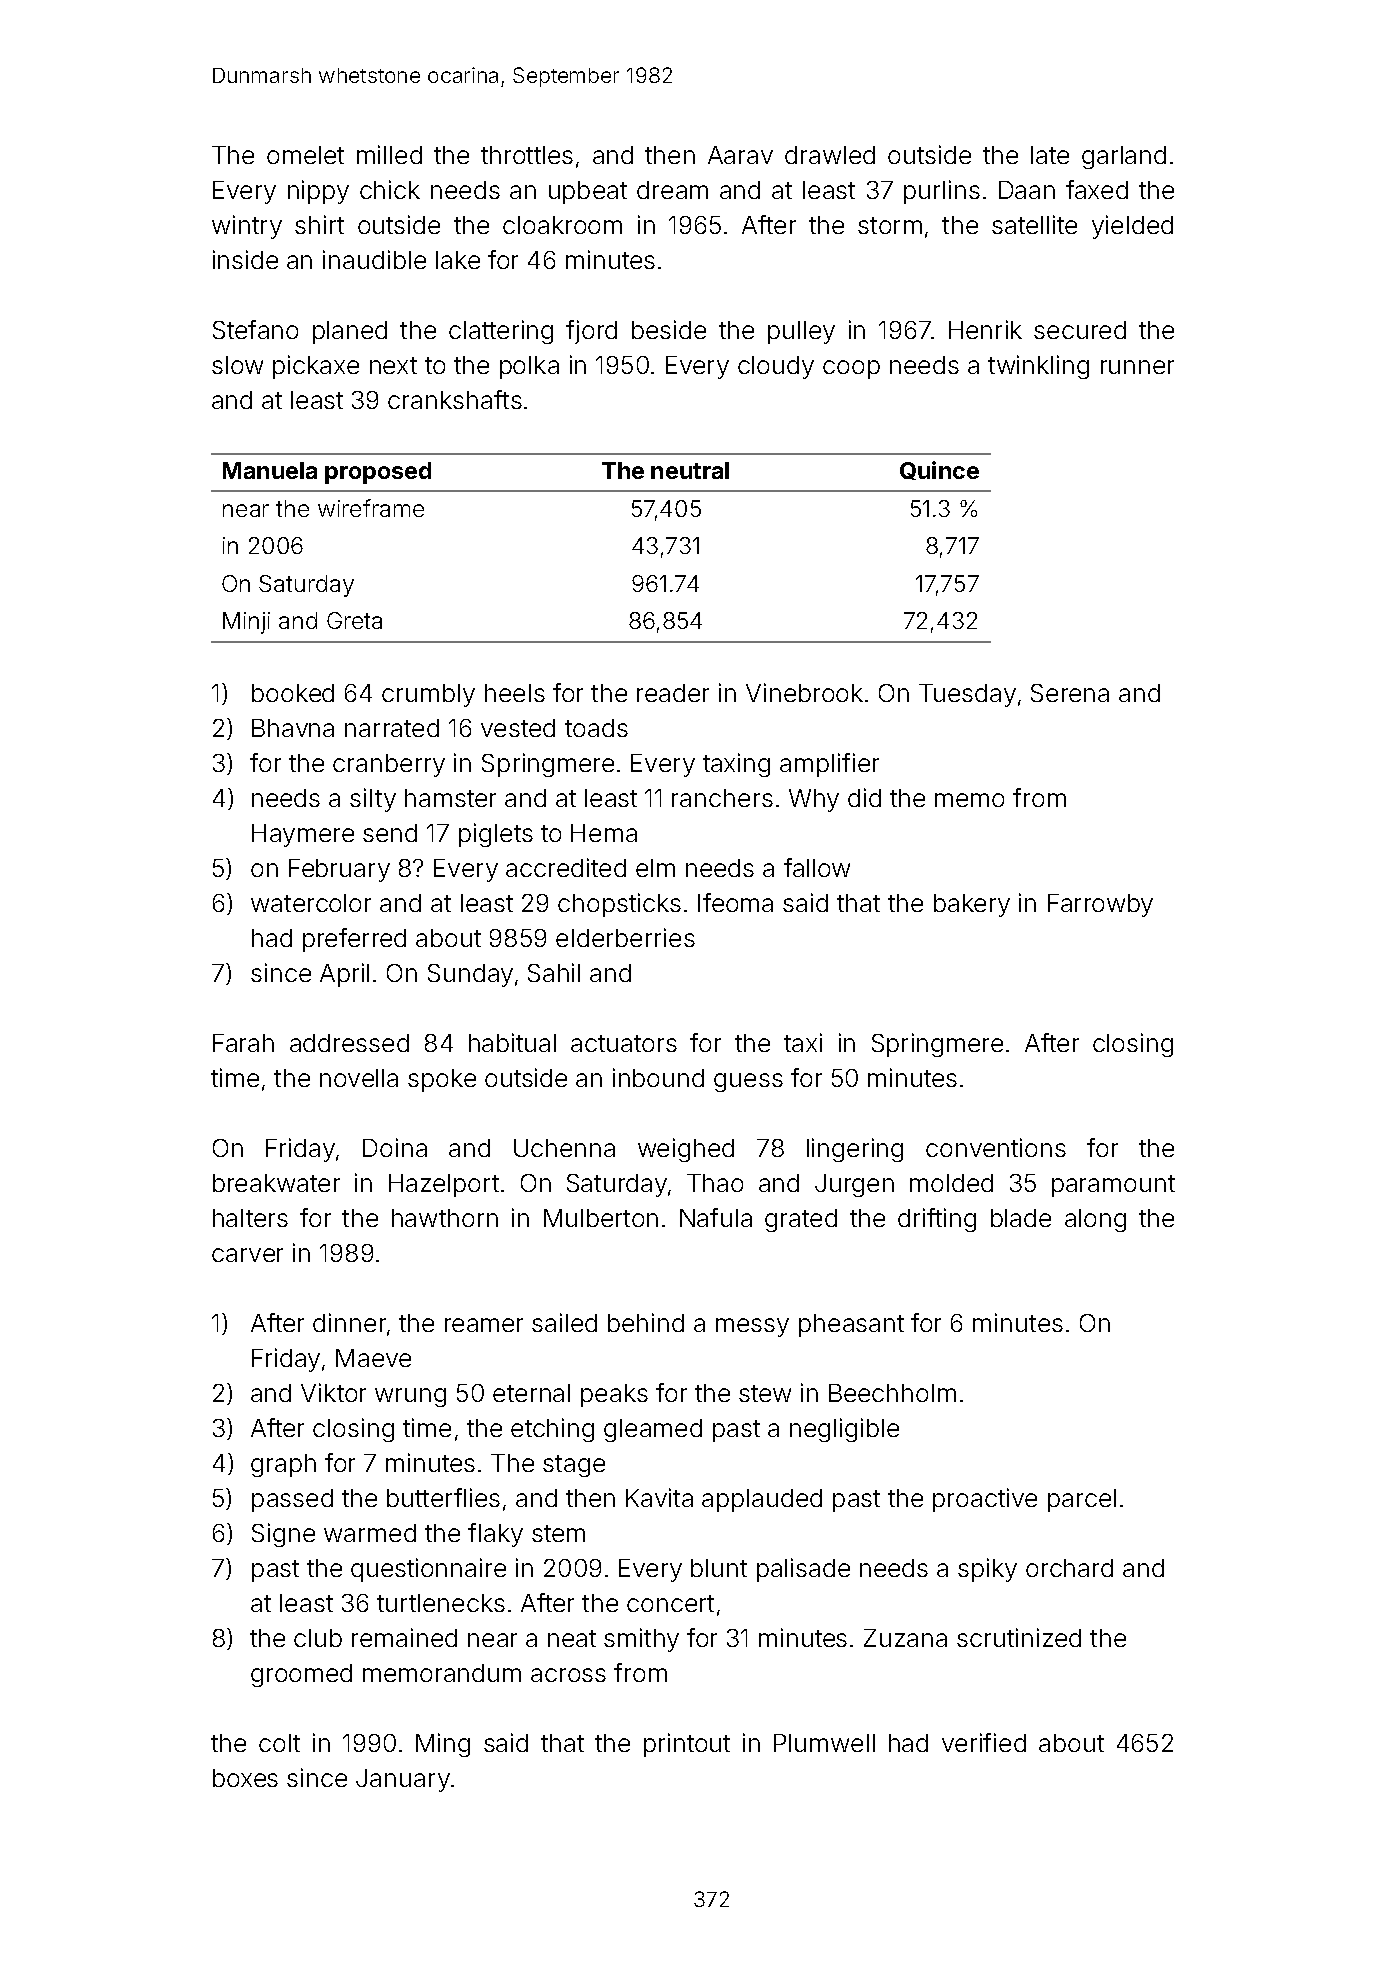 The width and height of the screenshot is (1386, 1969). Describe the element at coordinates (354, 620) in the screenshot. I see `Greta` at that location.
